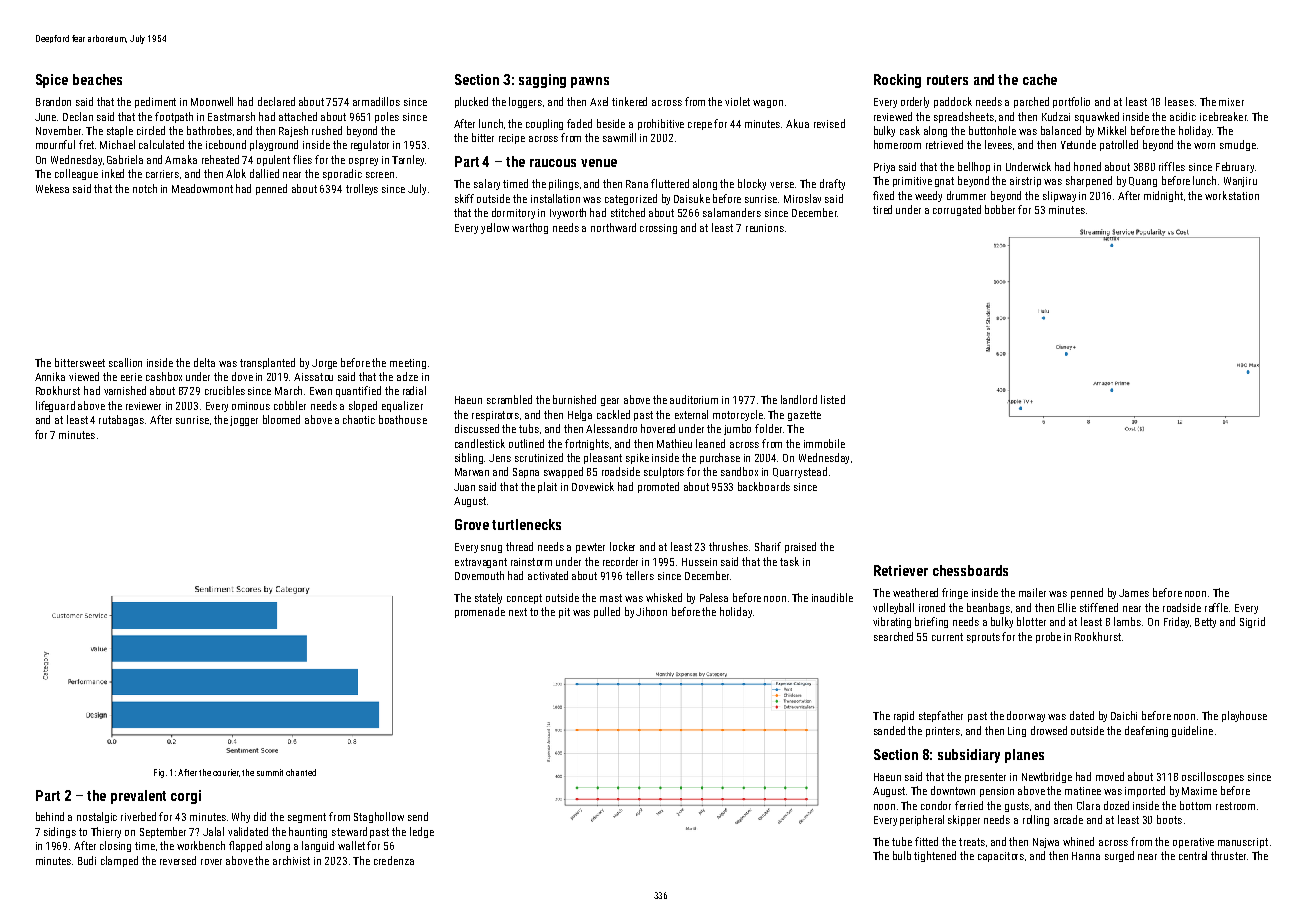 The width and height of the page is (1308, 924). Describe the element at coordinates (209, 130) in the page. I see `bathrobes` at that location.
